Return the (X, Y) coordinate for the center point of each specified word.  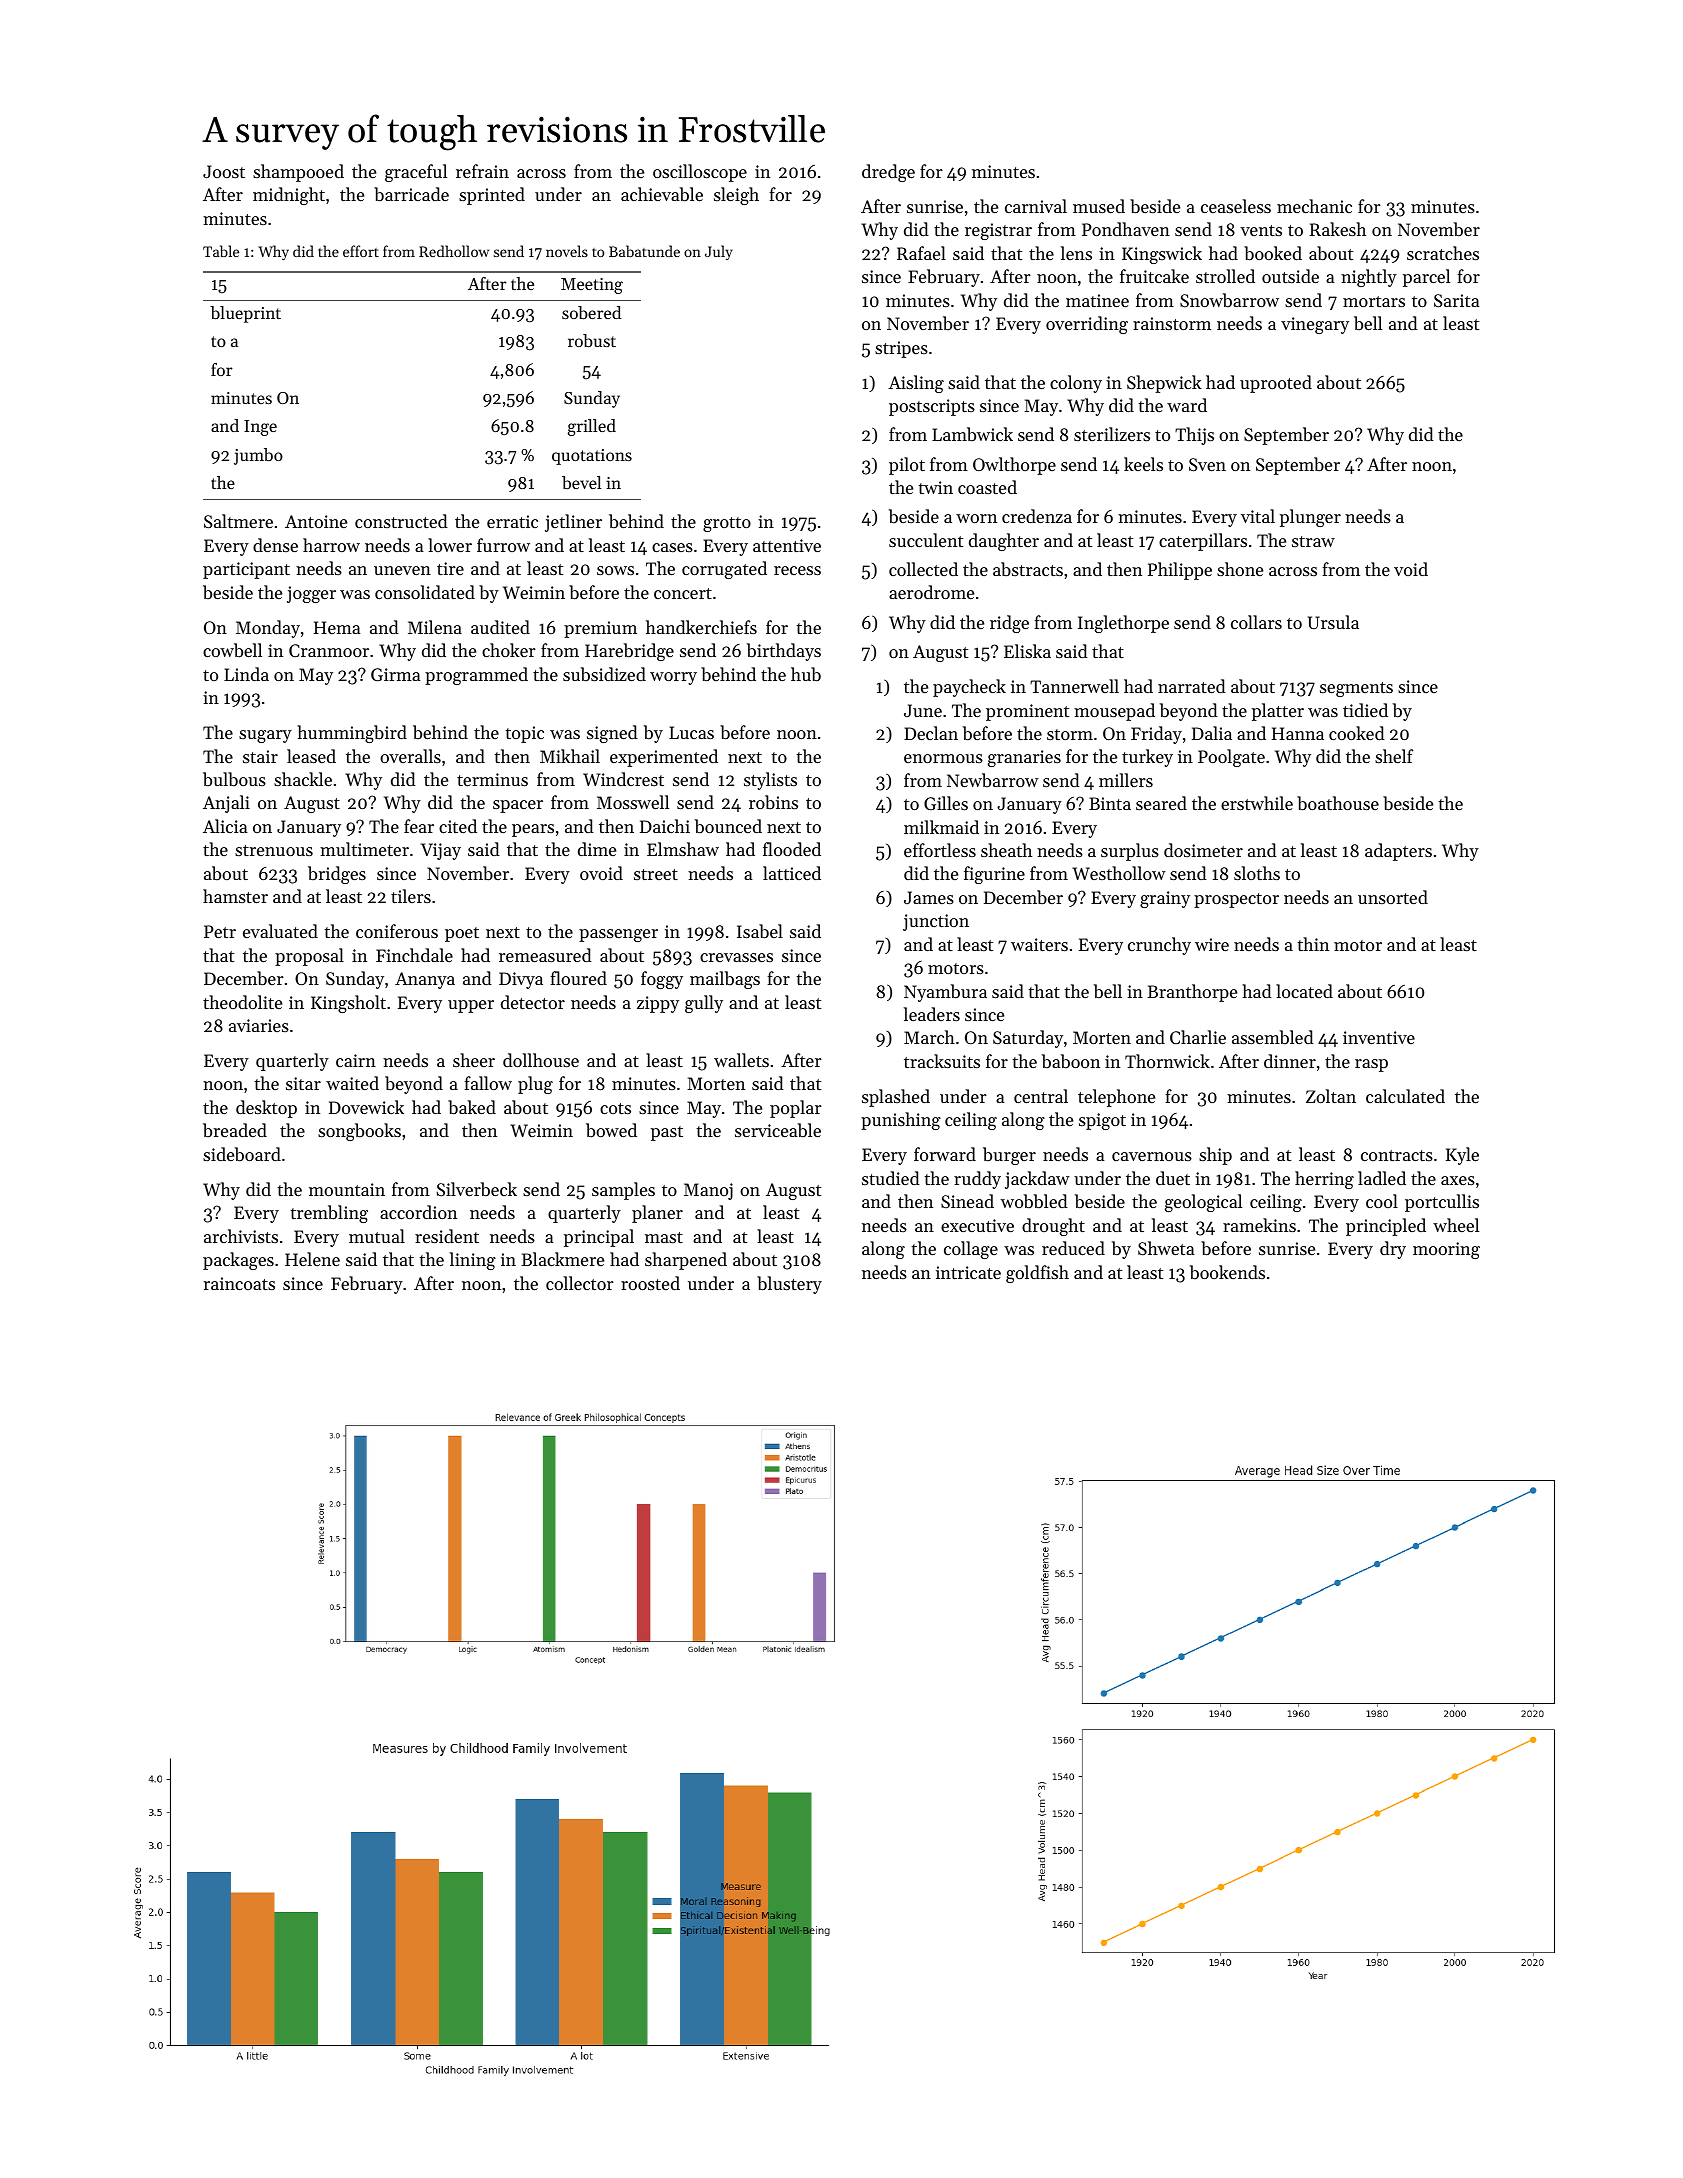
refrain (482, 171)
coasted (987, 487)
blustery (789, 1285)
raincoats (239, 1283)
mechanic (1314, 206)
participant (246, 570)
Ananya (425, 980)
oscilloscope (700, 173)
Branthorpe (1192, 993)
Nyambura (945, 993)
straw (1313, 541)
